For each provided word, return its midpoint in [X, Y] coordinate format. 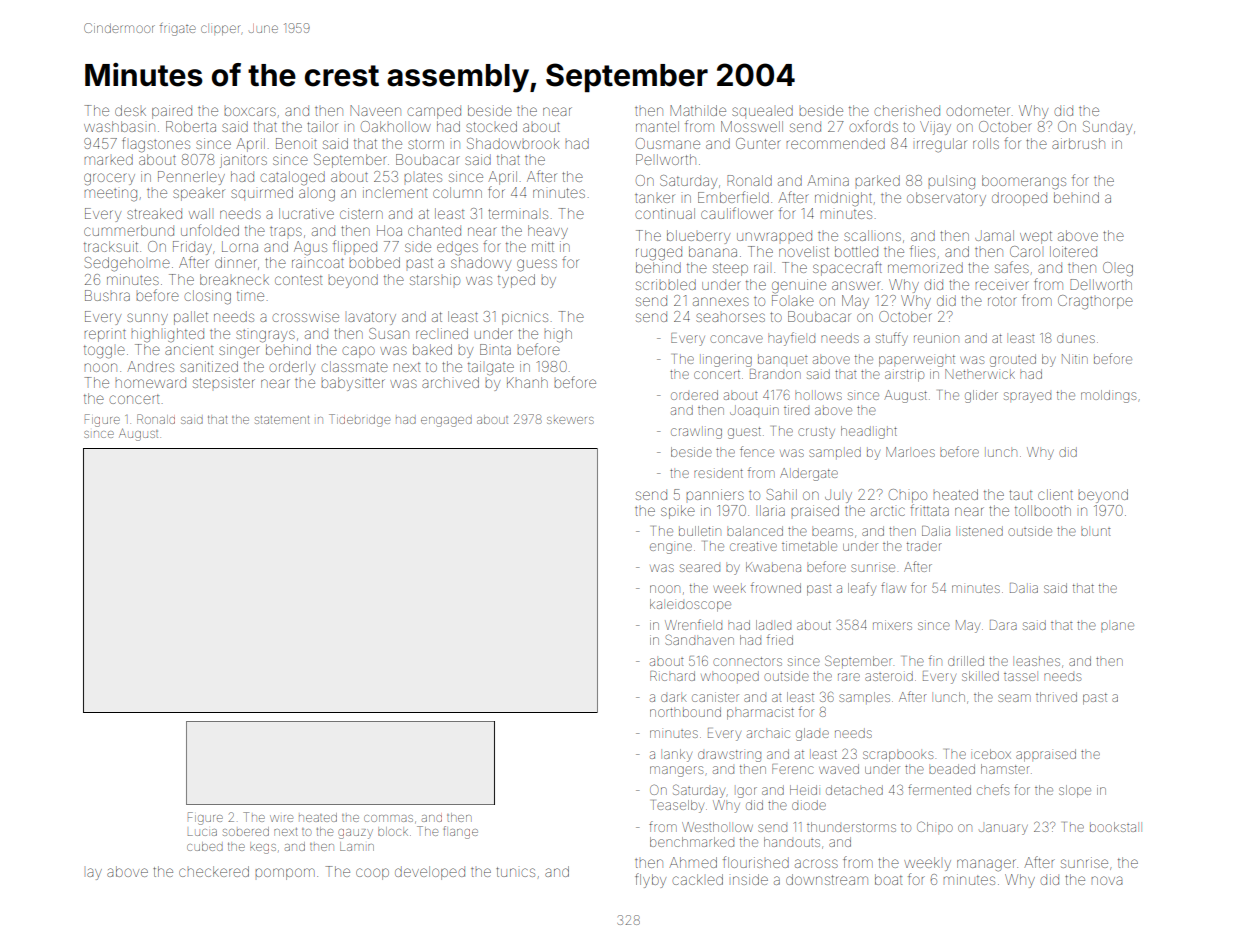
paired [172, 112]
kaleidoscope [690, 605]
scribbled [666, 284]
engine [671, 548]
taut [1020, 495]
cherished [907, 110]
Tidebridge [359, 420]
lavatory [372, 318]
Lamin [357, 846]
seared [700, 568]
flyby [650, 880]
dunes [1076, 339]
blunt [1096, 532]
